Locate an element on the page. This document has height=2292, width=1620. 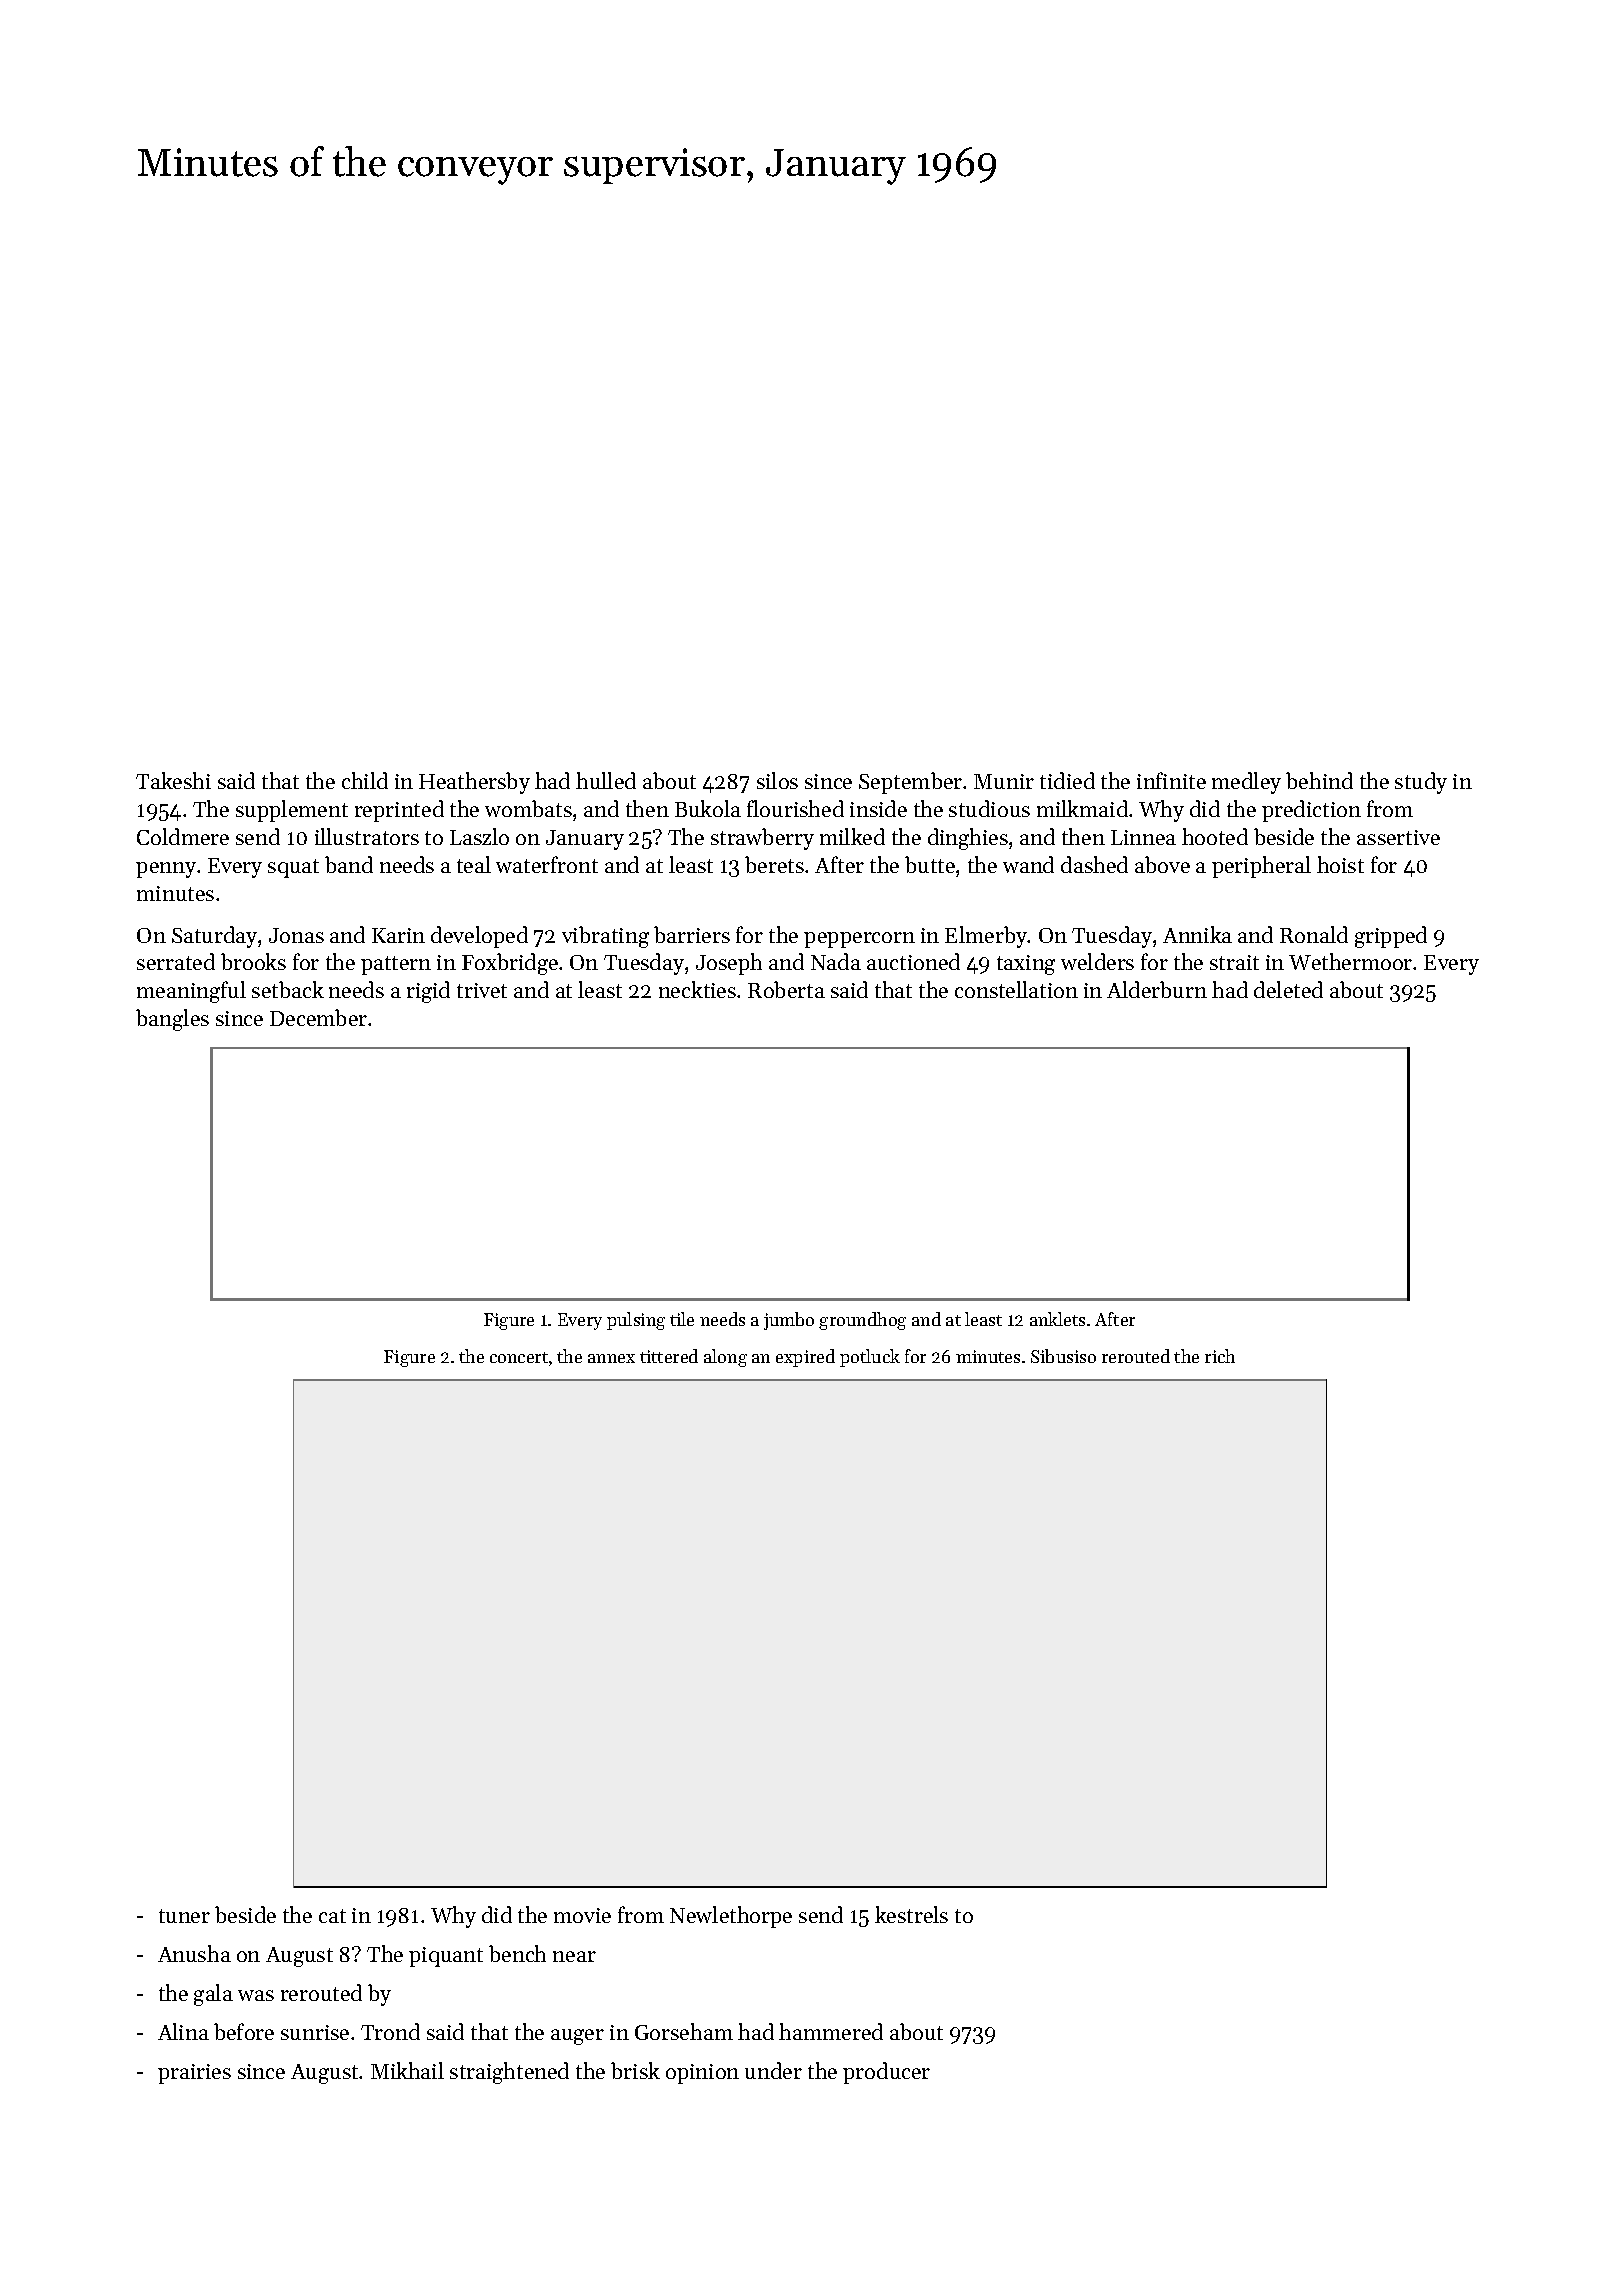
Takeshi is located at coordinates (173, 780).
